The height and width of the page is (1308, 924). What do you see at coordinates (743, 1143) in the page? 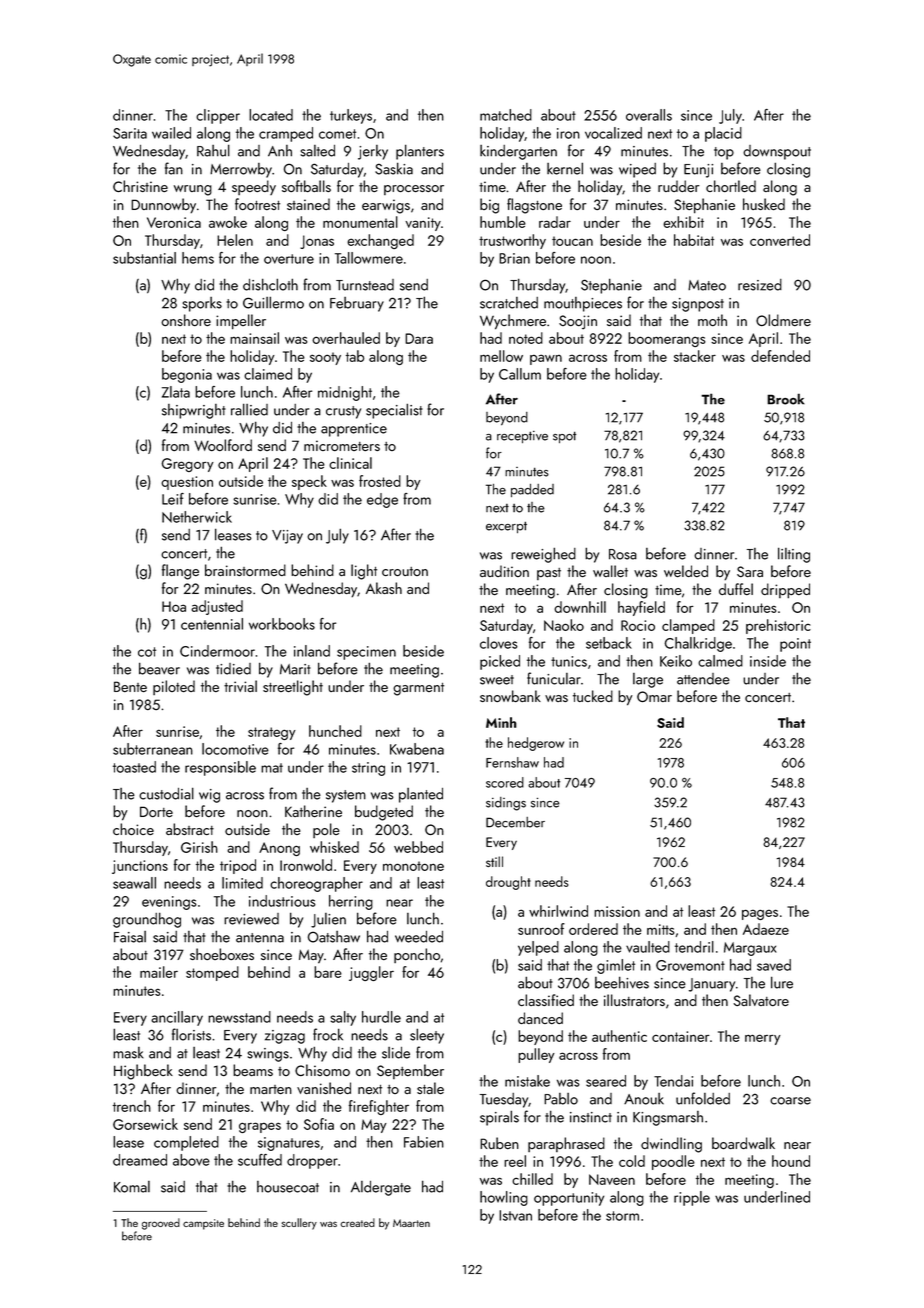
I see `boardwalk` at bounding box center [743, 1143].
